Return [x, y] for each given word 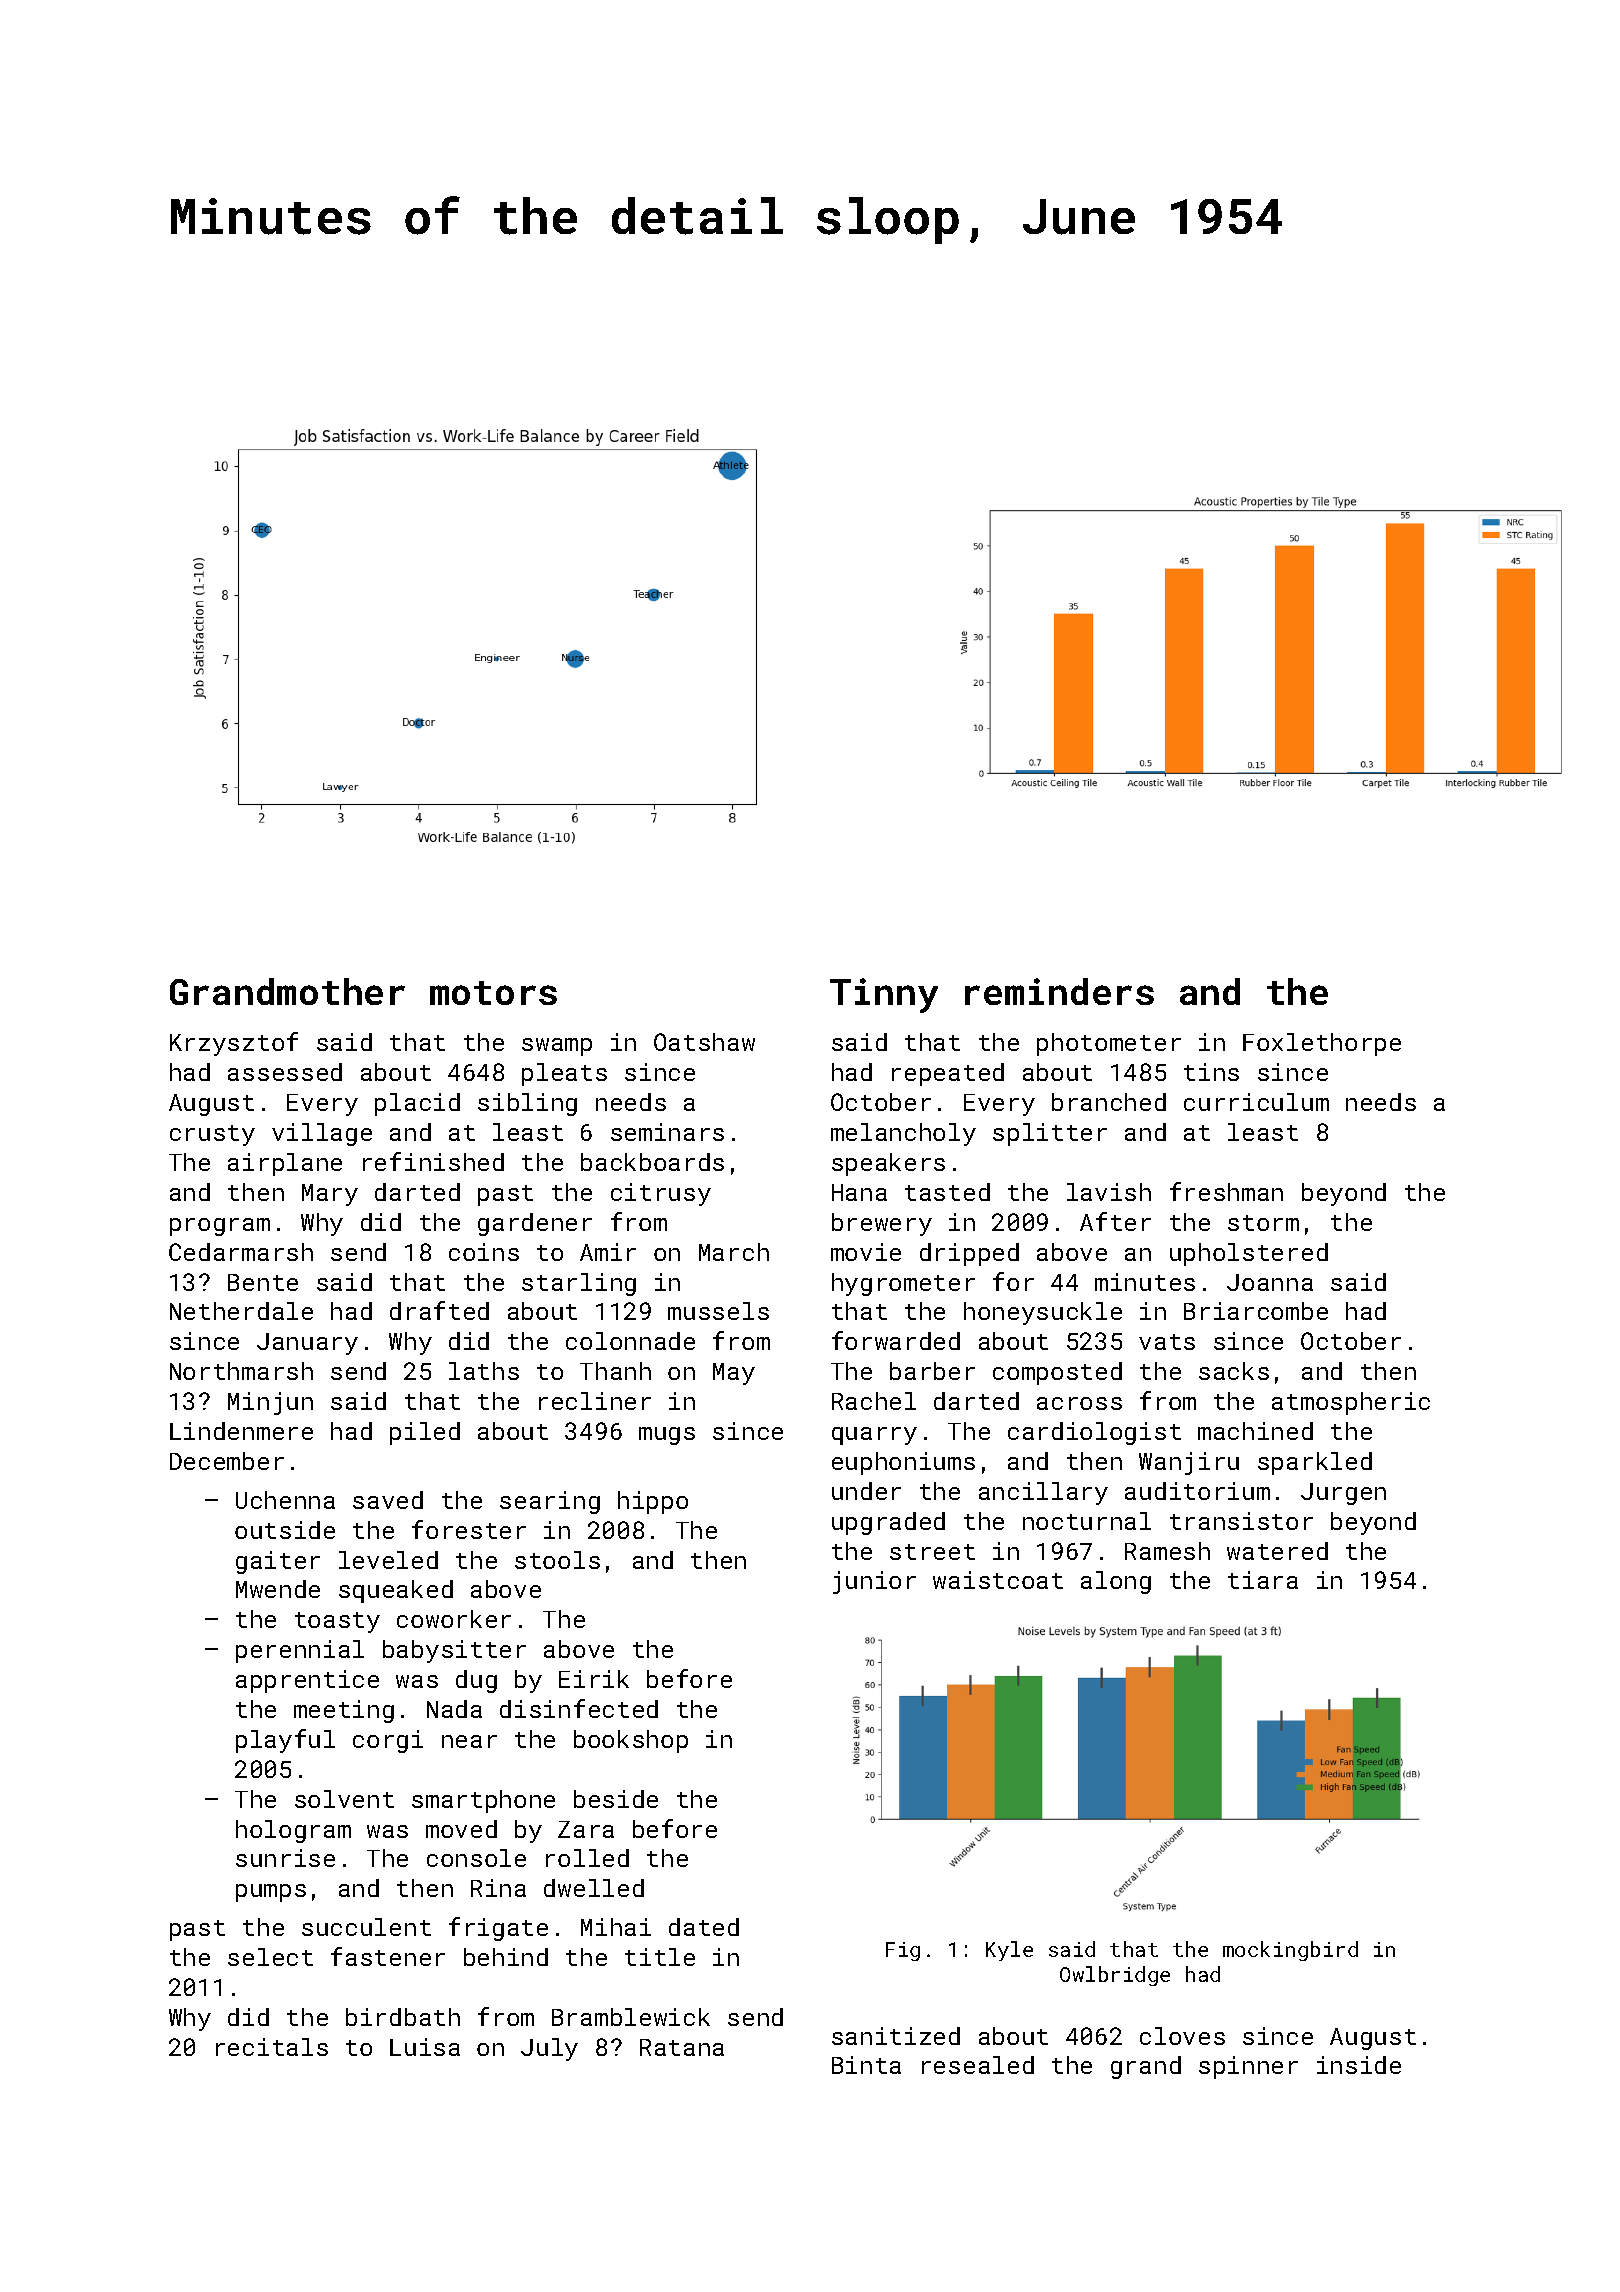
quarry [874, 1436]
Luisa [425, 2047]
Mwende [278, 1589]
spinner [1248, 2067]
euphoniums [903, 1463]
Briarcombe [1256, 1311]
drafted [439, 1310]
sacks [1234, 1371]
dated [704, 1927]
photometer [1109, 1044]
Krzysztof [234, 1044]
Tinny [884, 995]
